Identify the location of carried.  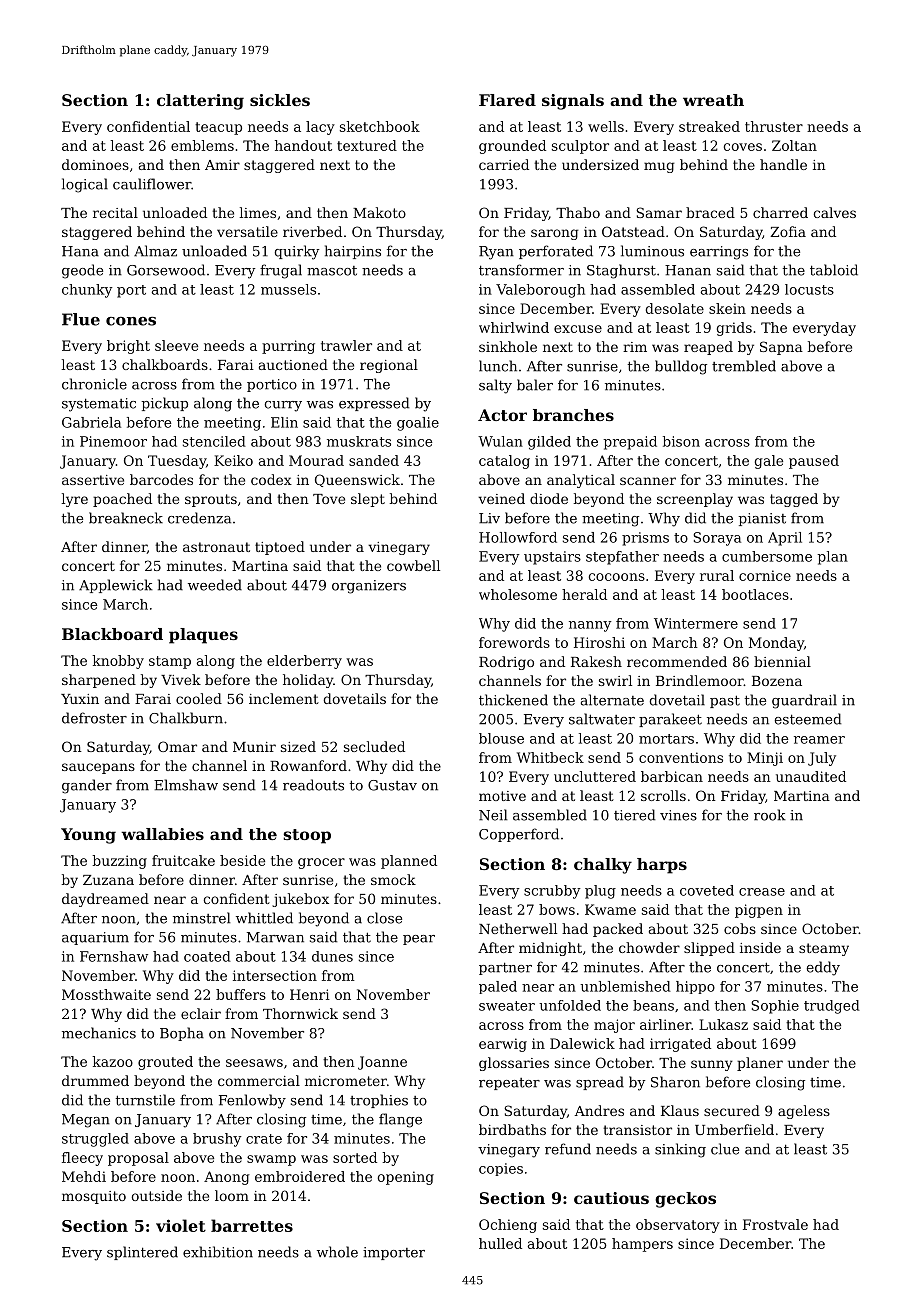
(504, 164).
